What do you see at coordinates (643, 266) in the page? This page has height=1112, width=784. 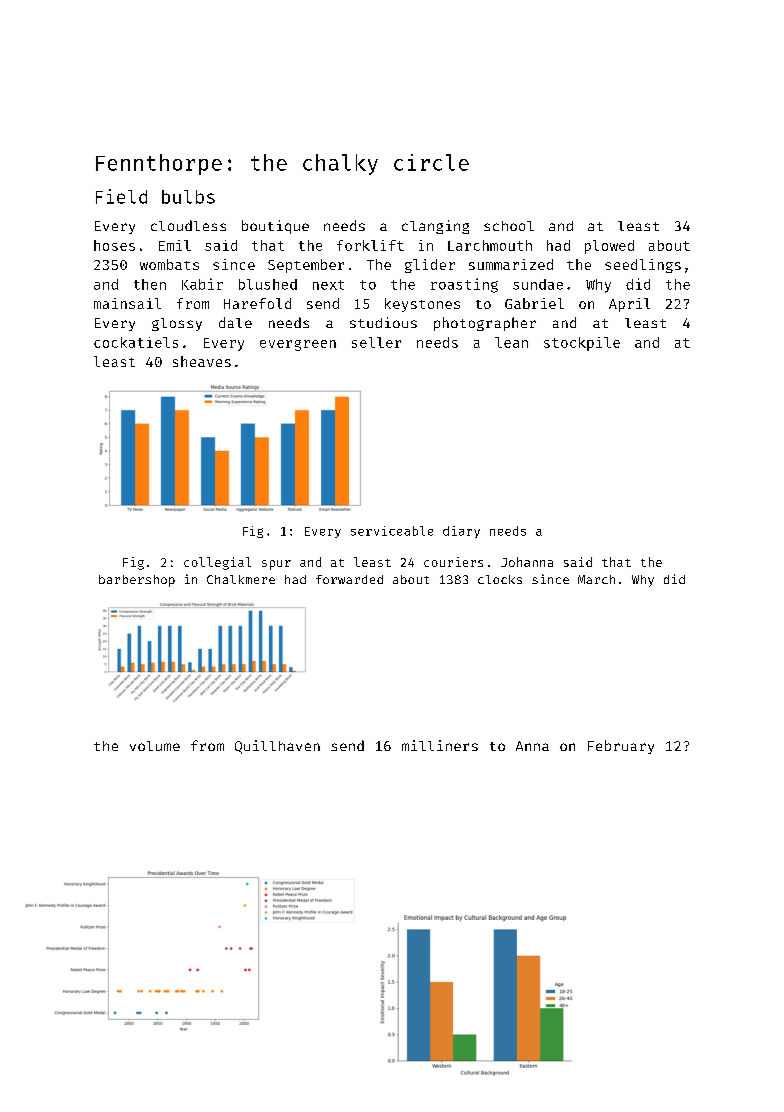 I see `seedlings` at bounding box center [643, 266].
